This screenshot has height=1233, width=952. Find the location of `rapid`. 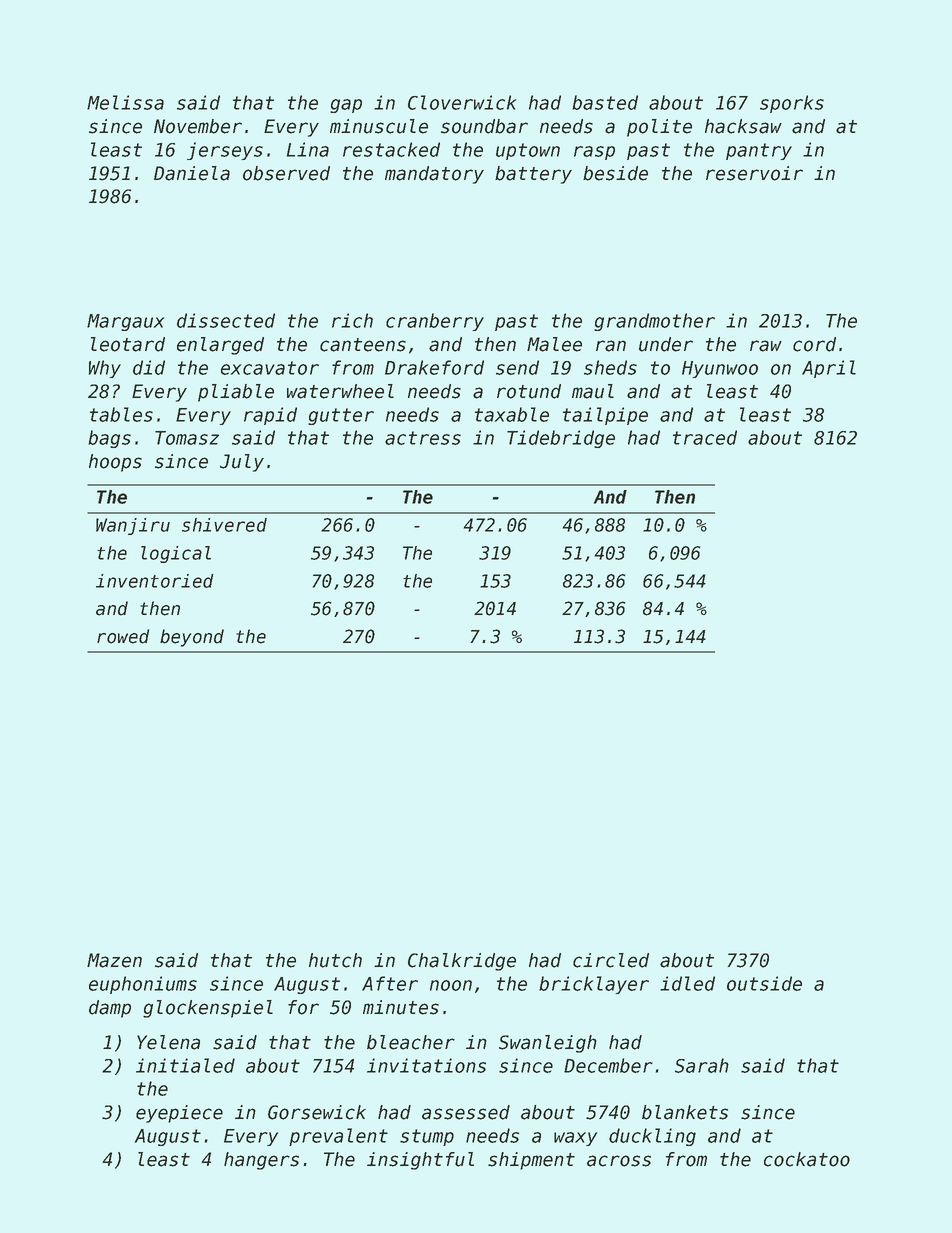

rapid is located at coordinates (270, 416).
